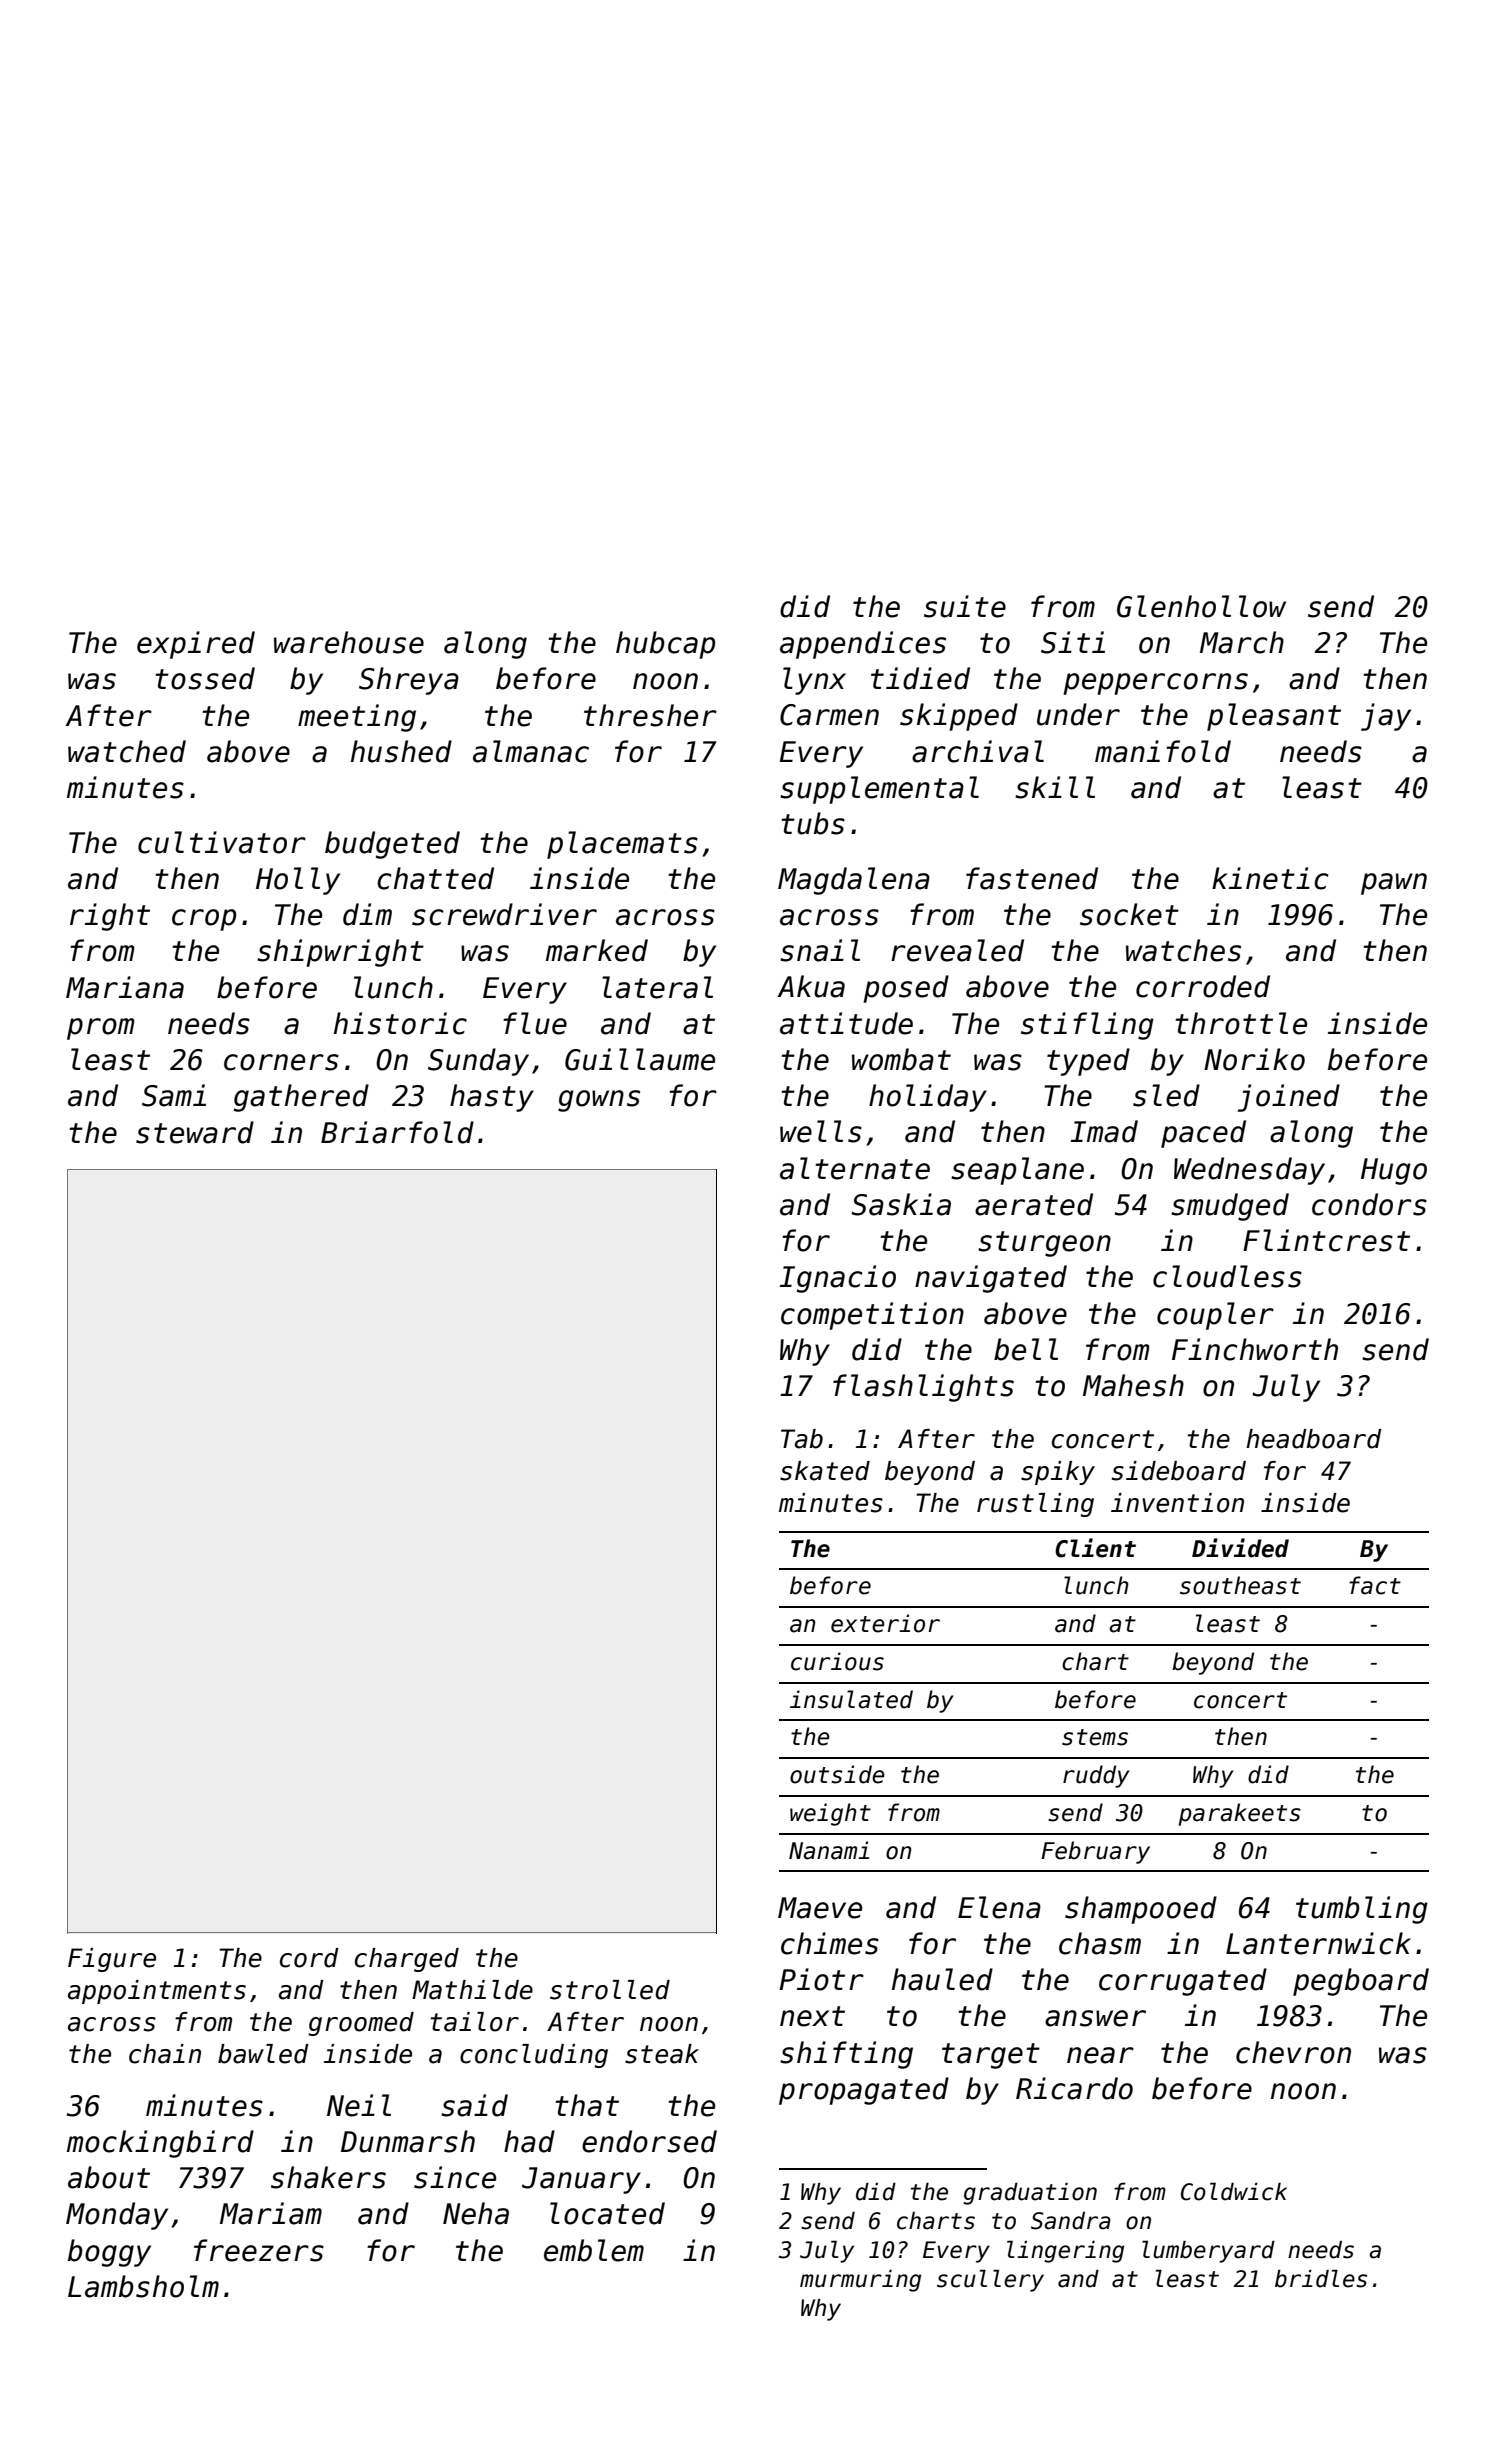 Image resolution: width=1496 pixels, height=2464 pixels. Describe the element at coordinates (1141, 1910) in the screenshot. I see `shampooed` at that location.
